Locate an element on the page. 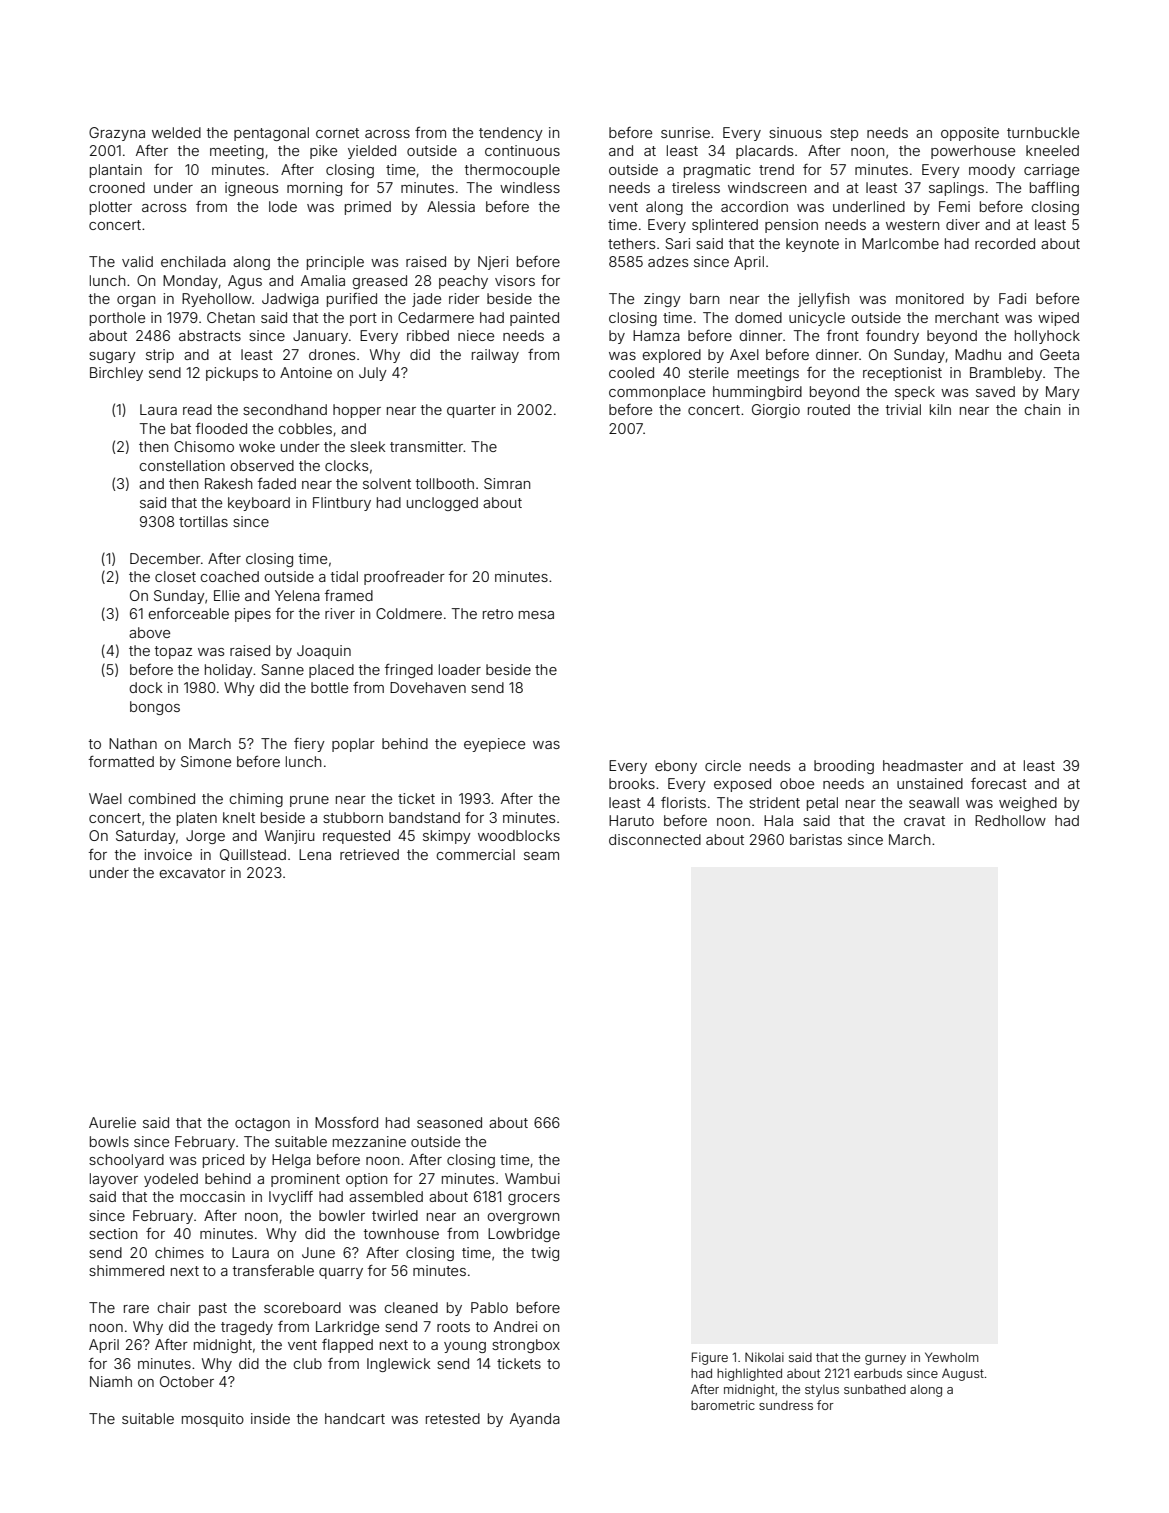  Simran is located at coordinates (507, 483).
